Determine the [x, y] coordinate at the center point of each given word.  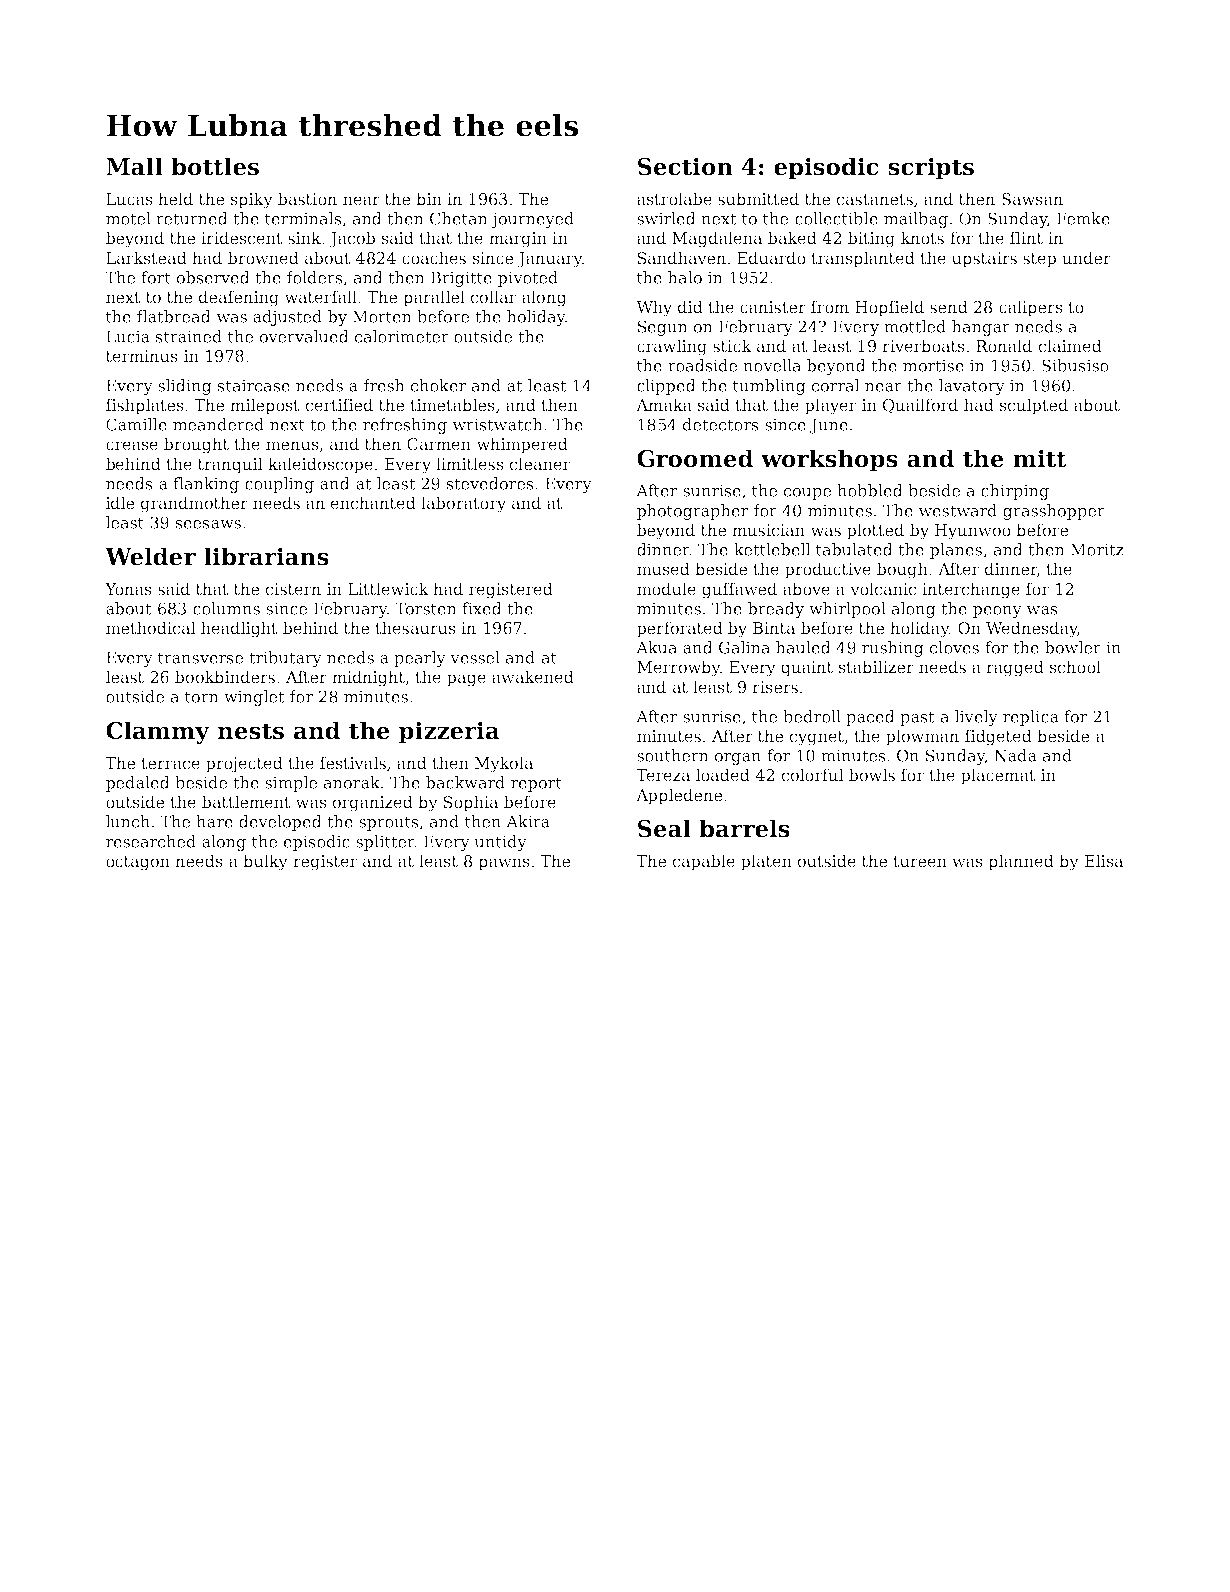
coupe [807, 494]
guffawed [739, 590]
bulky [265, 862]
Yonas [128, 589]
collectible [836, 218]
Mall [134, 166]
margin [518, 240]
